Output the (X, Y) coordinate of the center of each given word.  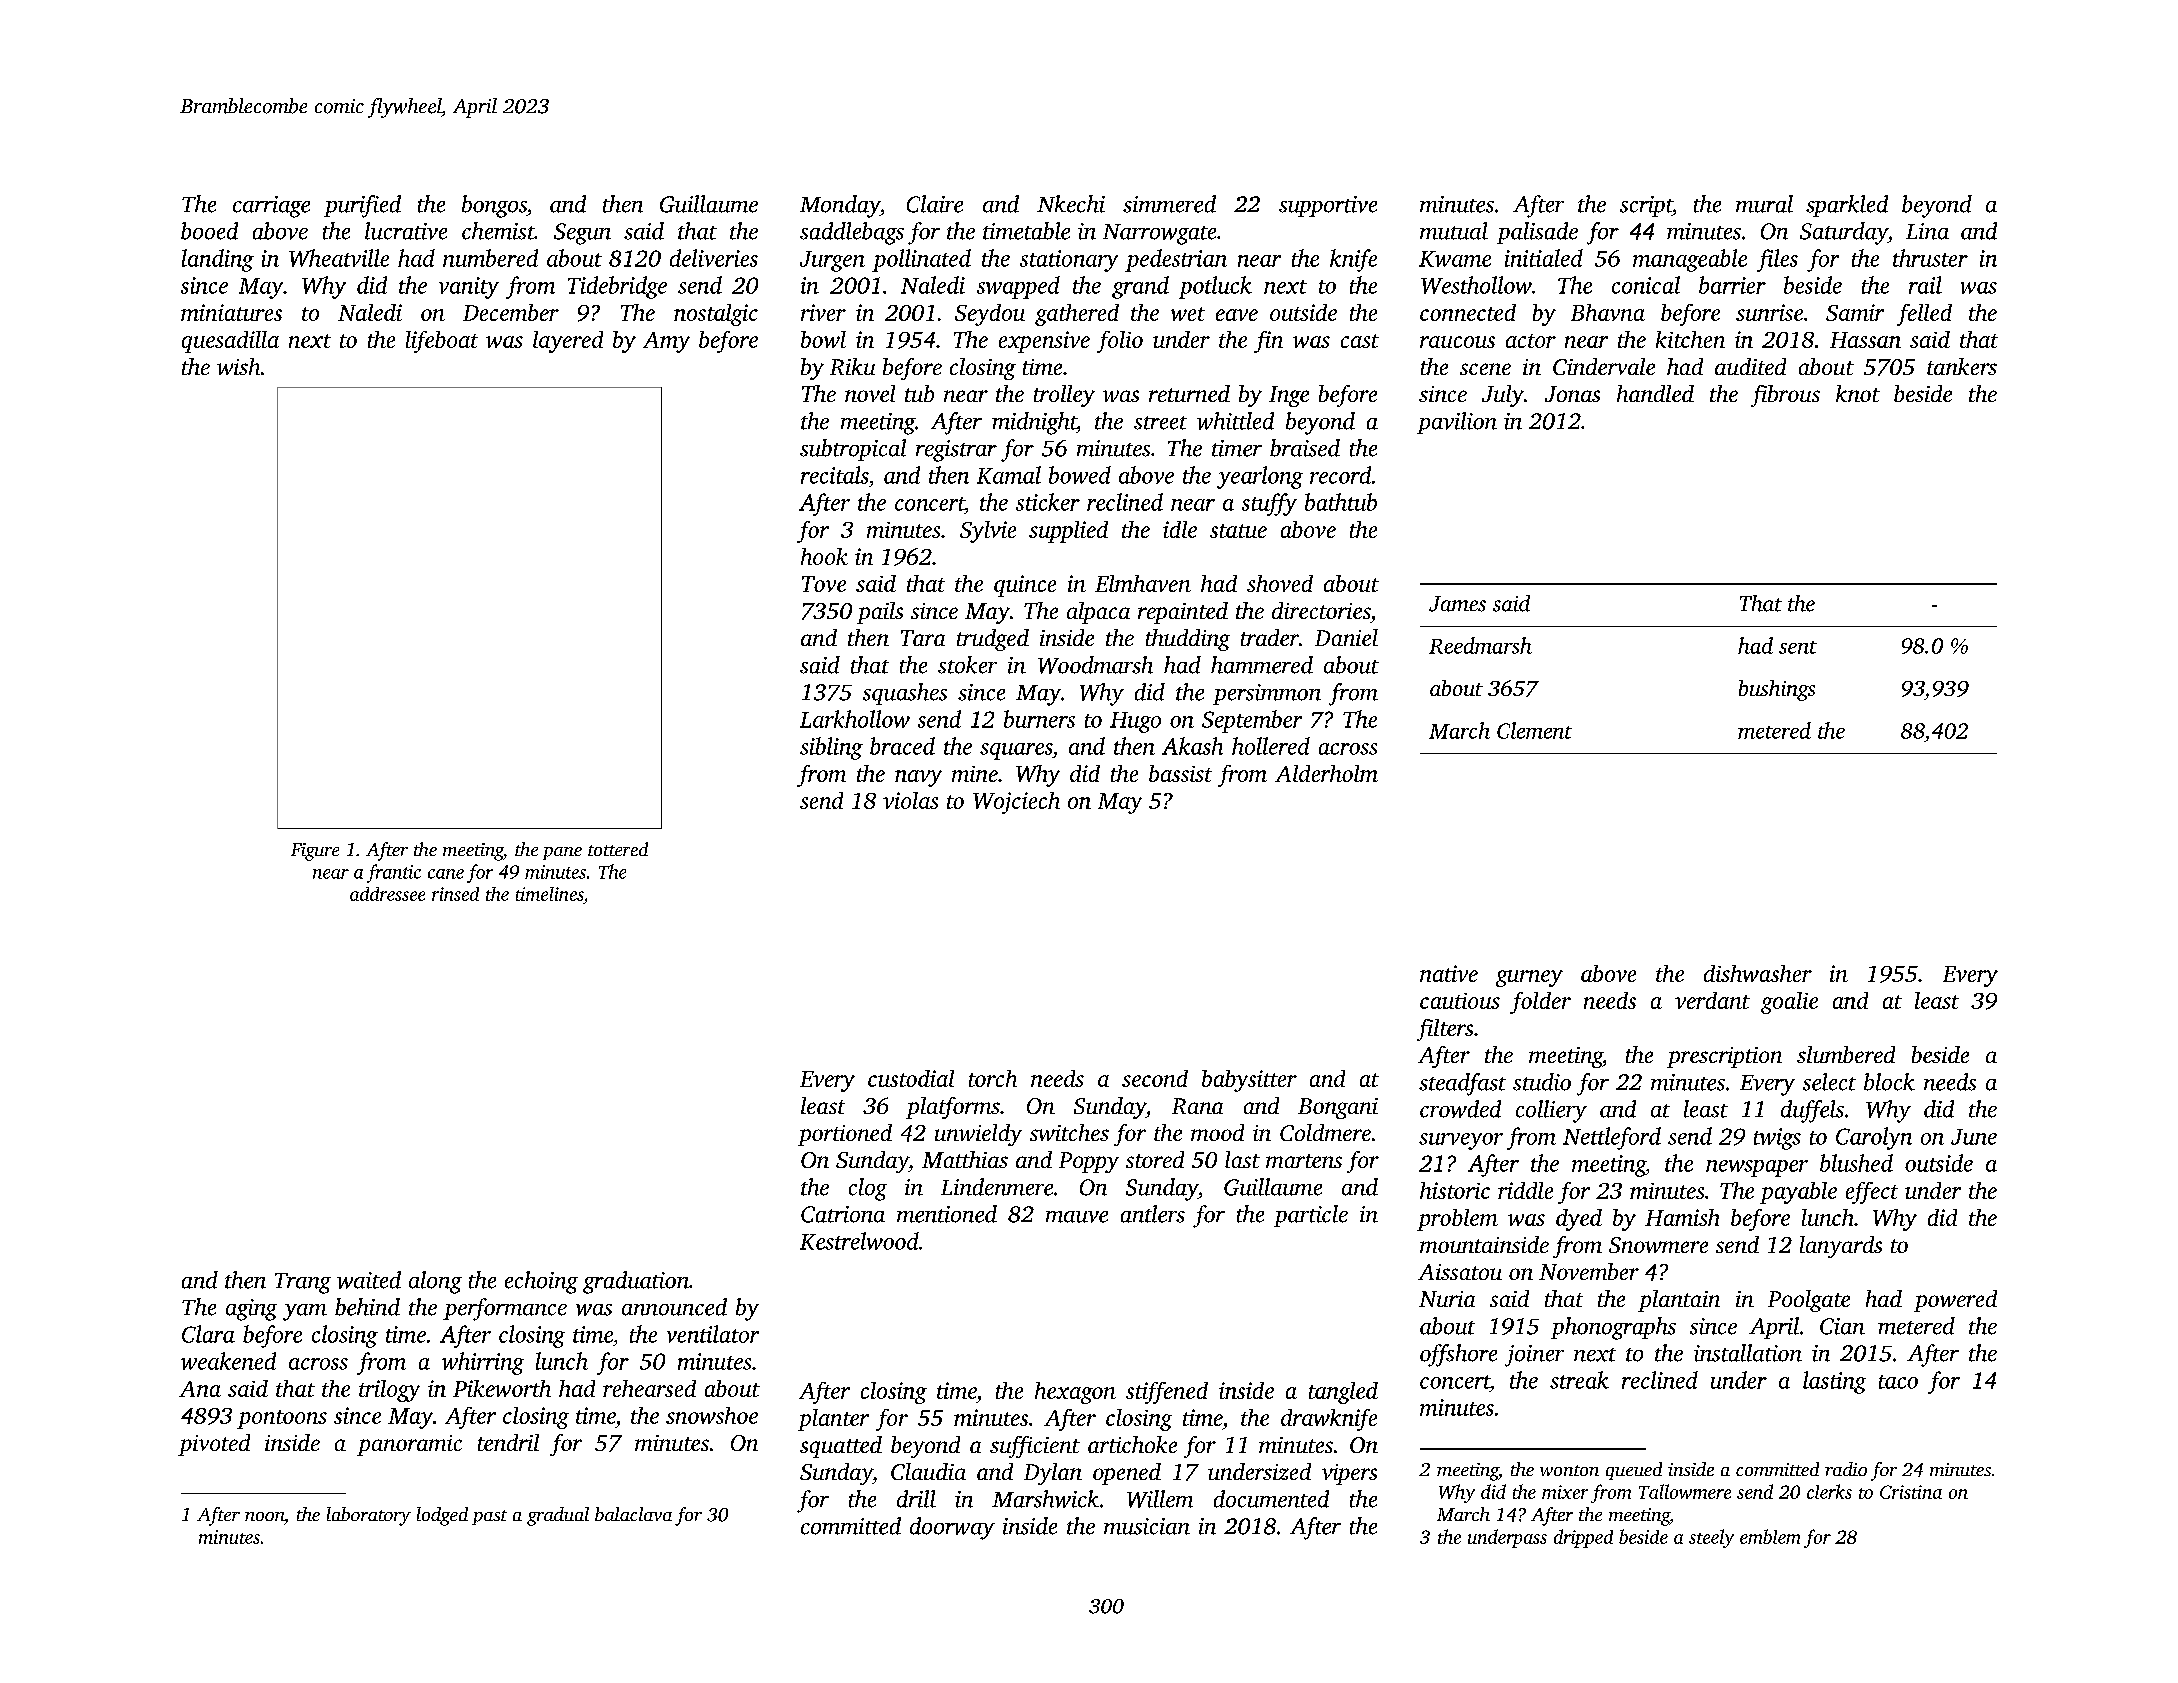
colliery (1551, 1111)
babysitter (1249, 1081)
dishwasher (1758, 973)
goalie (1789, 1003)
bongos (494, 206)
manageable (1690, 260)
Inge (1289, 396)
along (435, 1282)
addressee (387, 894)
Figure (315, 852)
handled (1655, 393)
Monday (840, 206)
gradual (558, 1516)
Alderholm (1326, 773)
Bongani (1338, 1108)
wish (238, 366)
